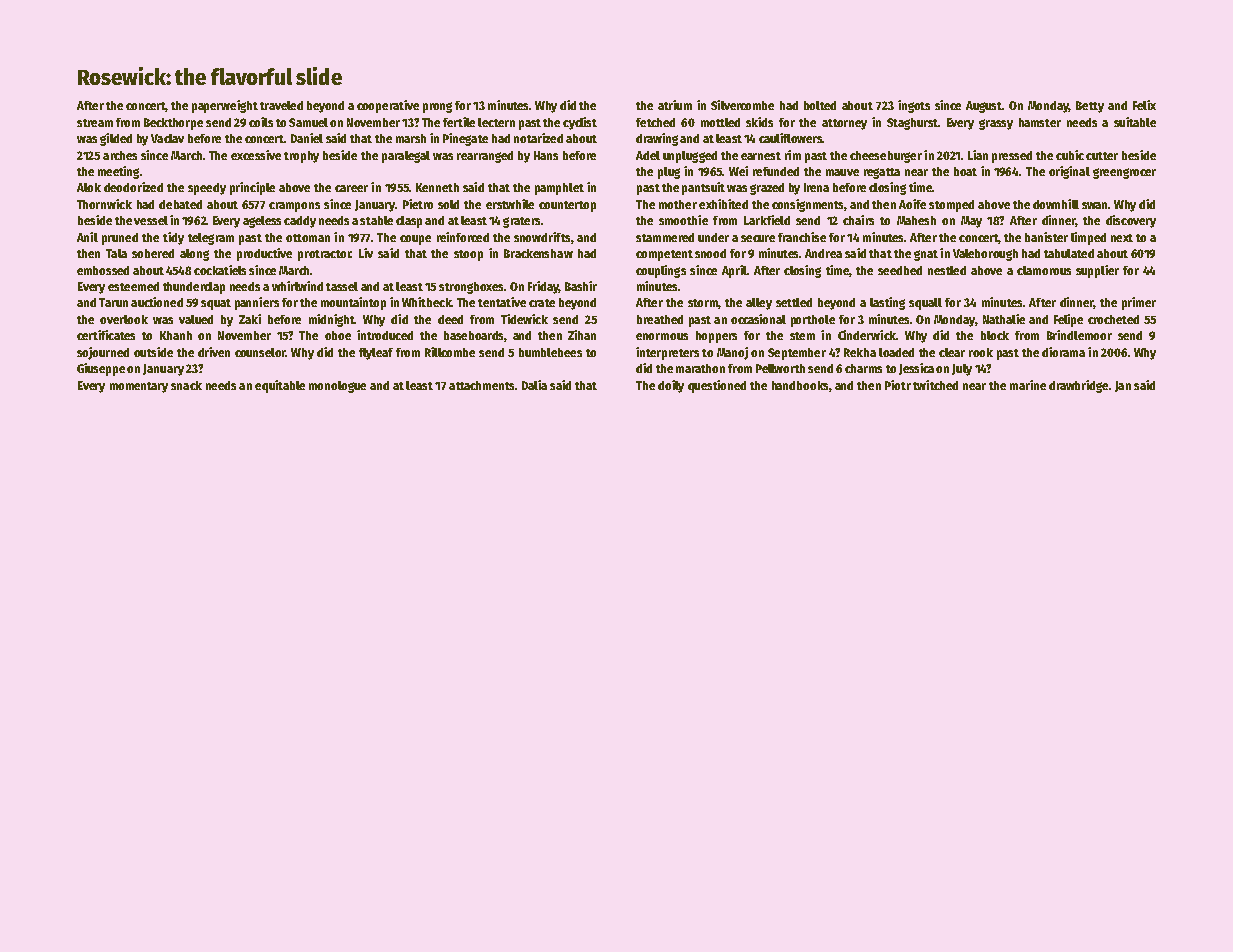  What do you see at coordinates (437, 107) in the image?
I see `prong` at bounding box center [437, 107].
